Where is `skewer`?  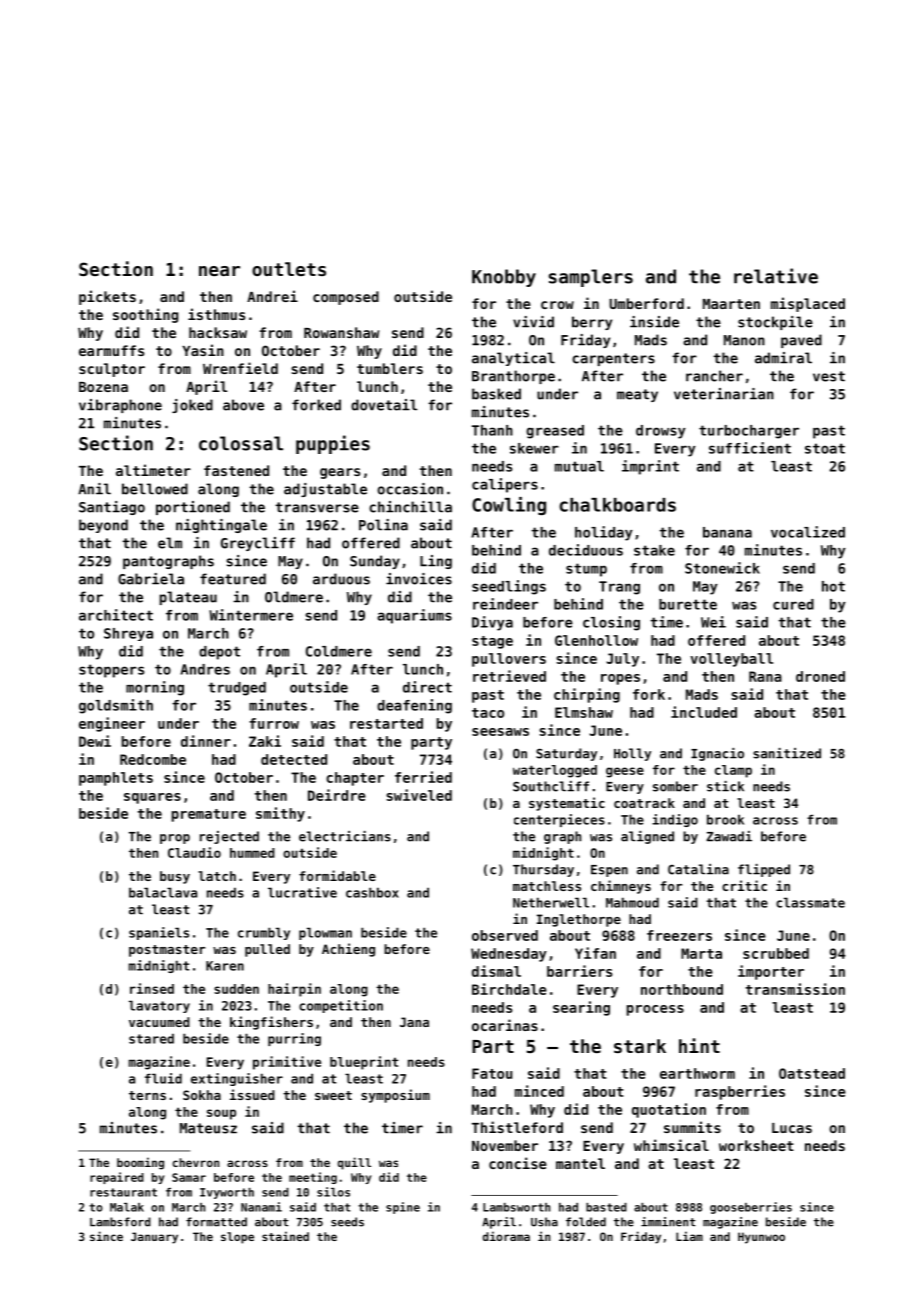
skewer is located at coordinates (534, 448).
